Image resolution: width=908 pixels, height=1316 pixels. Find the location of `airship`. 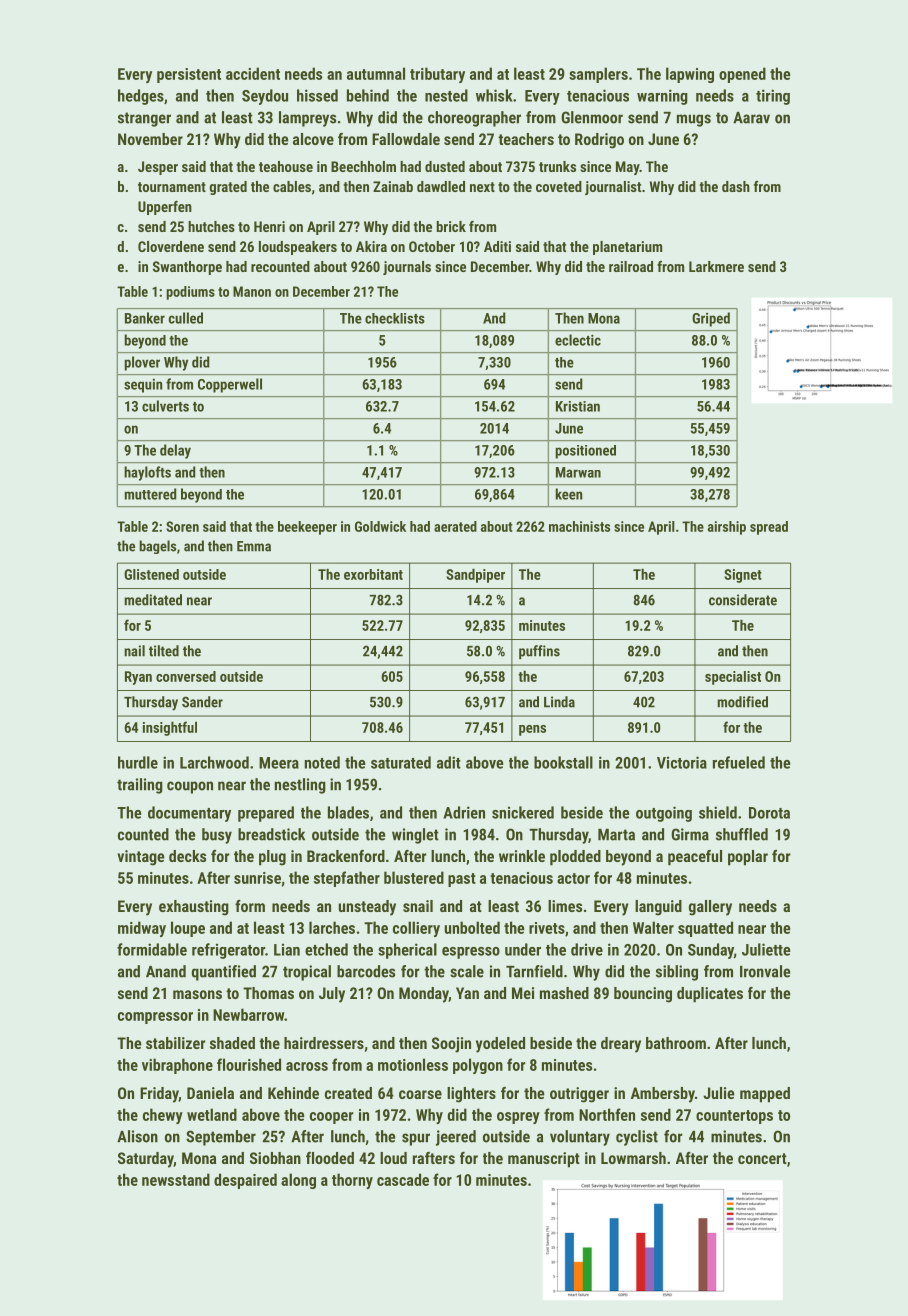

airship is located at coordinates (727, 528).
